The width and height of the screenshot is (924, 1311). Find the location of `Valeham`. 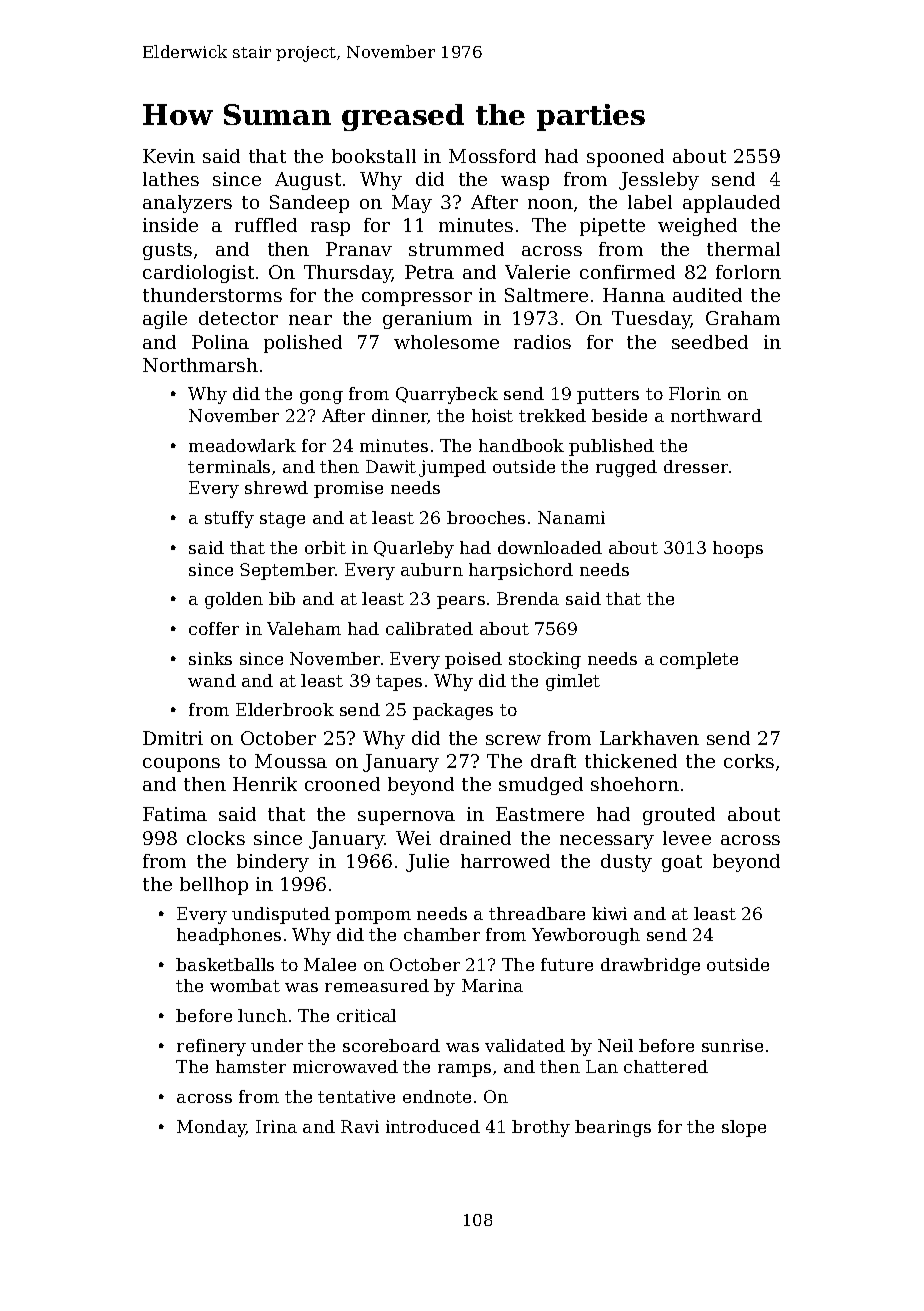

Valeham is located at coordinates (304, 628).
